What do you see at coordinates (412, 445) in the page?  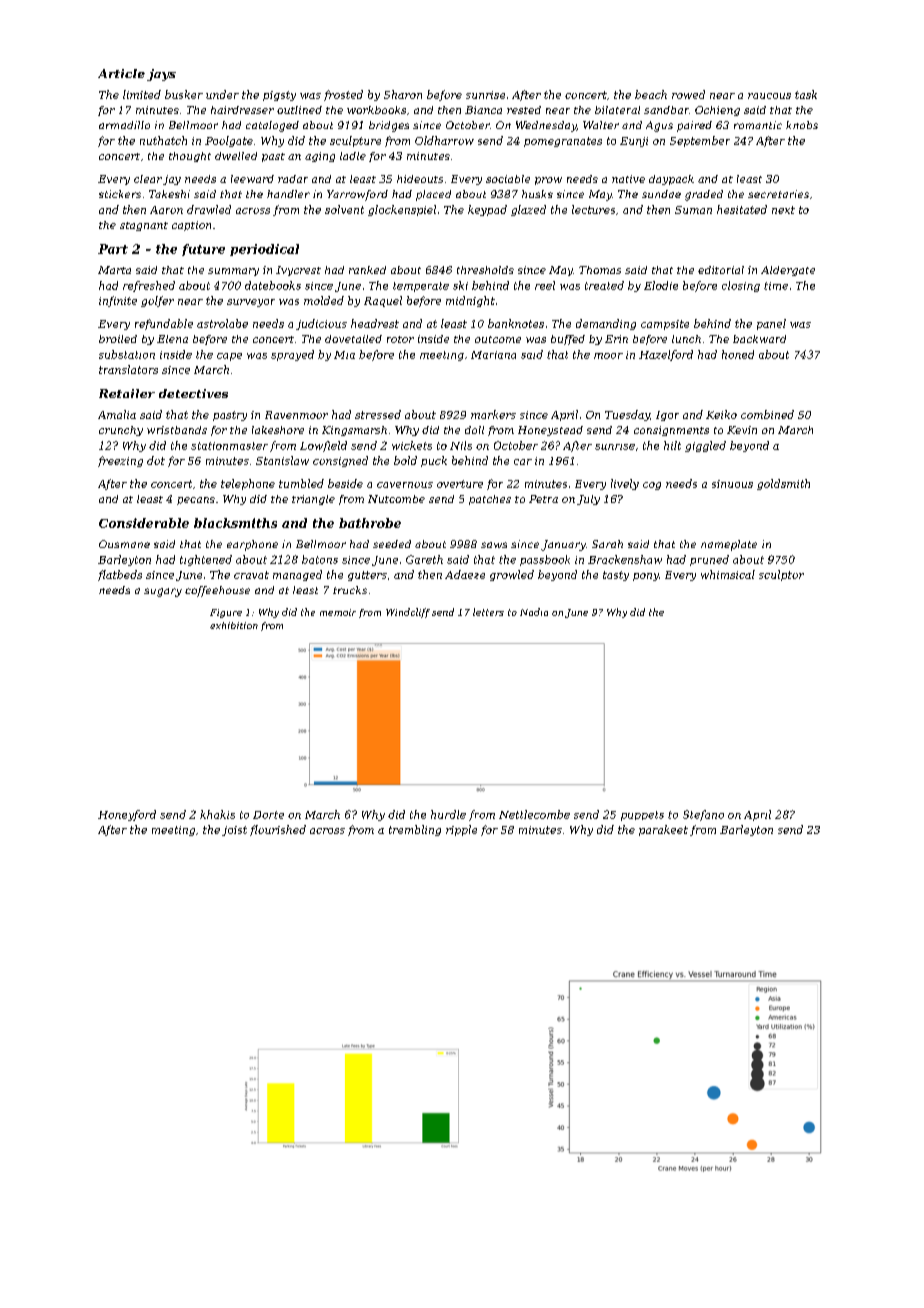 I see `wickets` at bounding box center [412, 445].
